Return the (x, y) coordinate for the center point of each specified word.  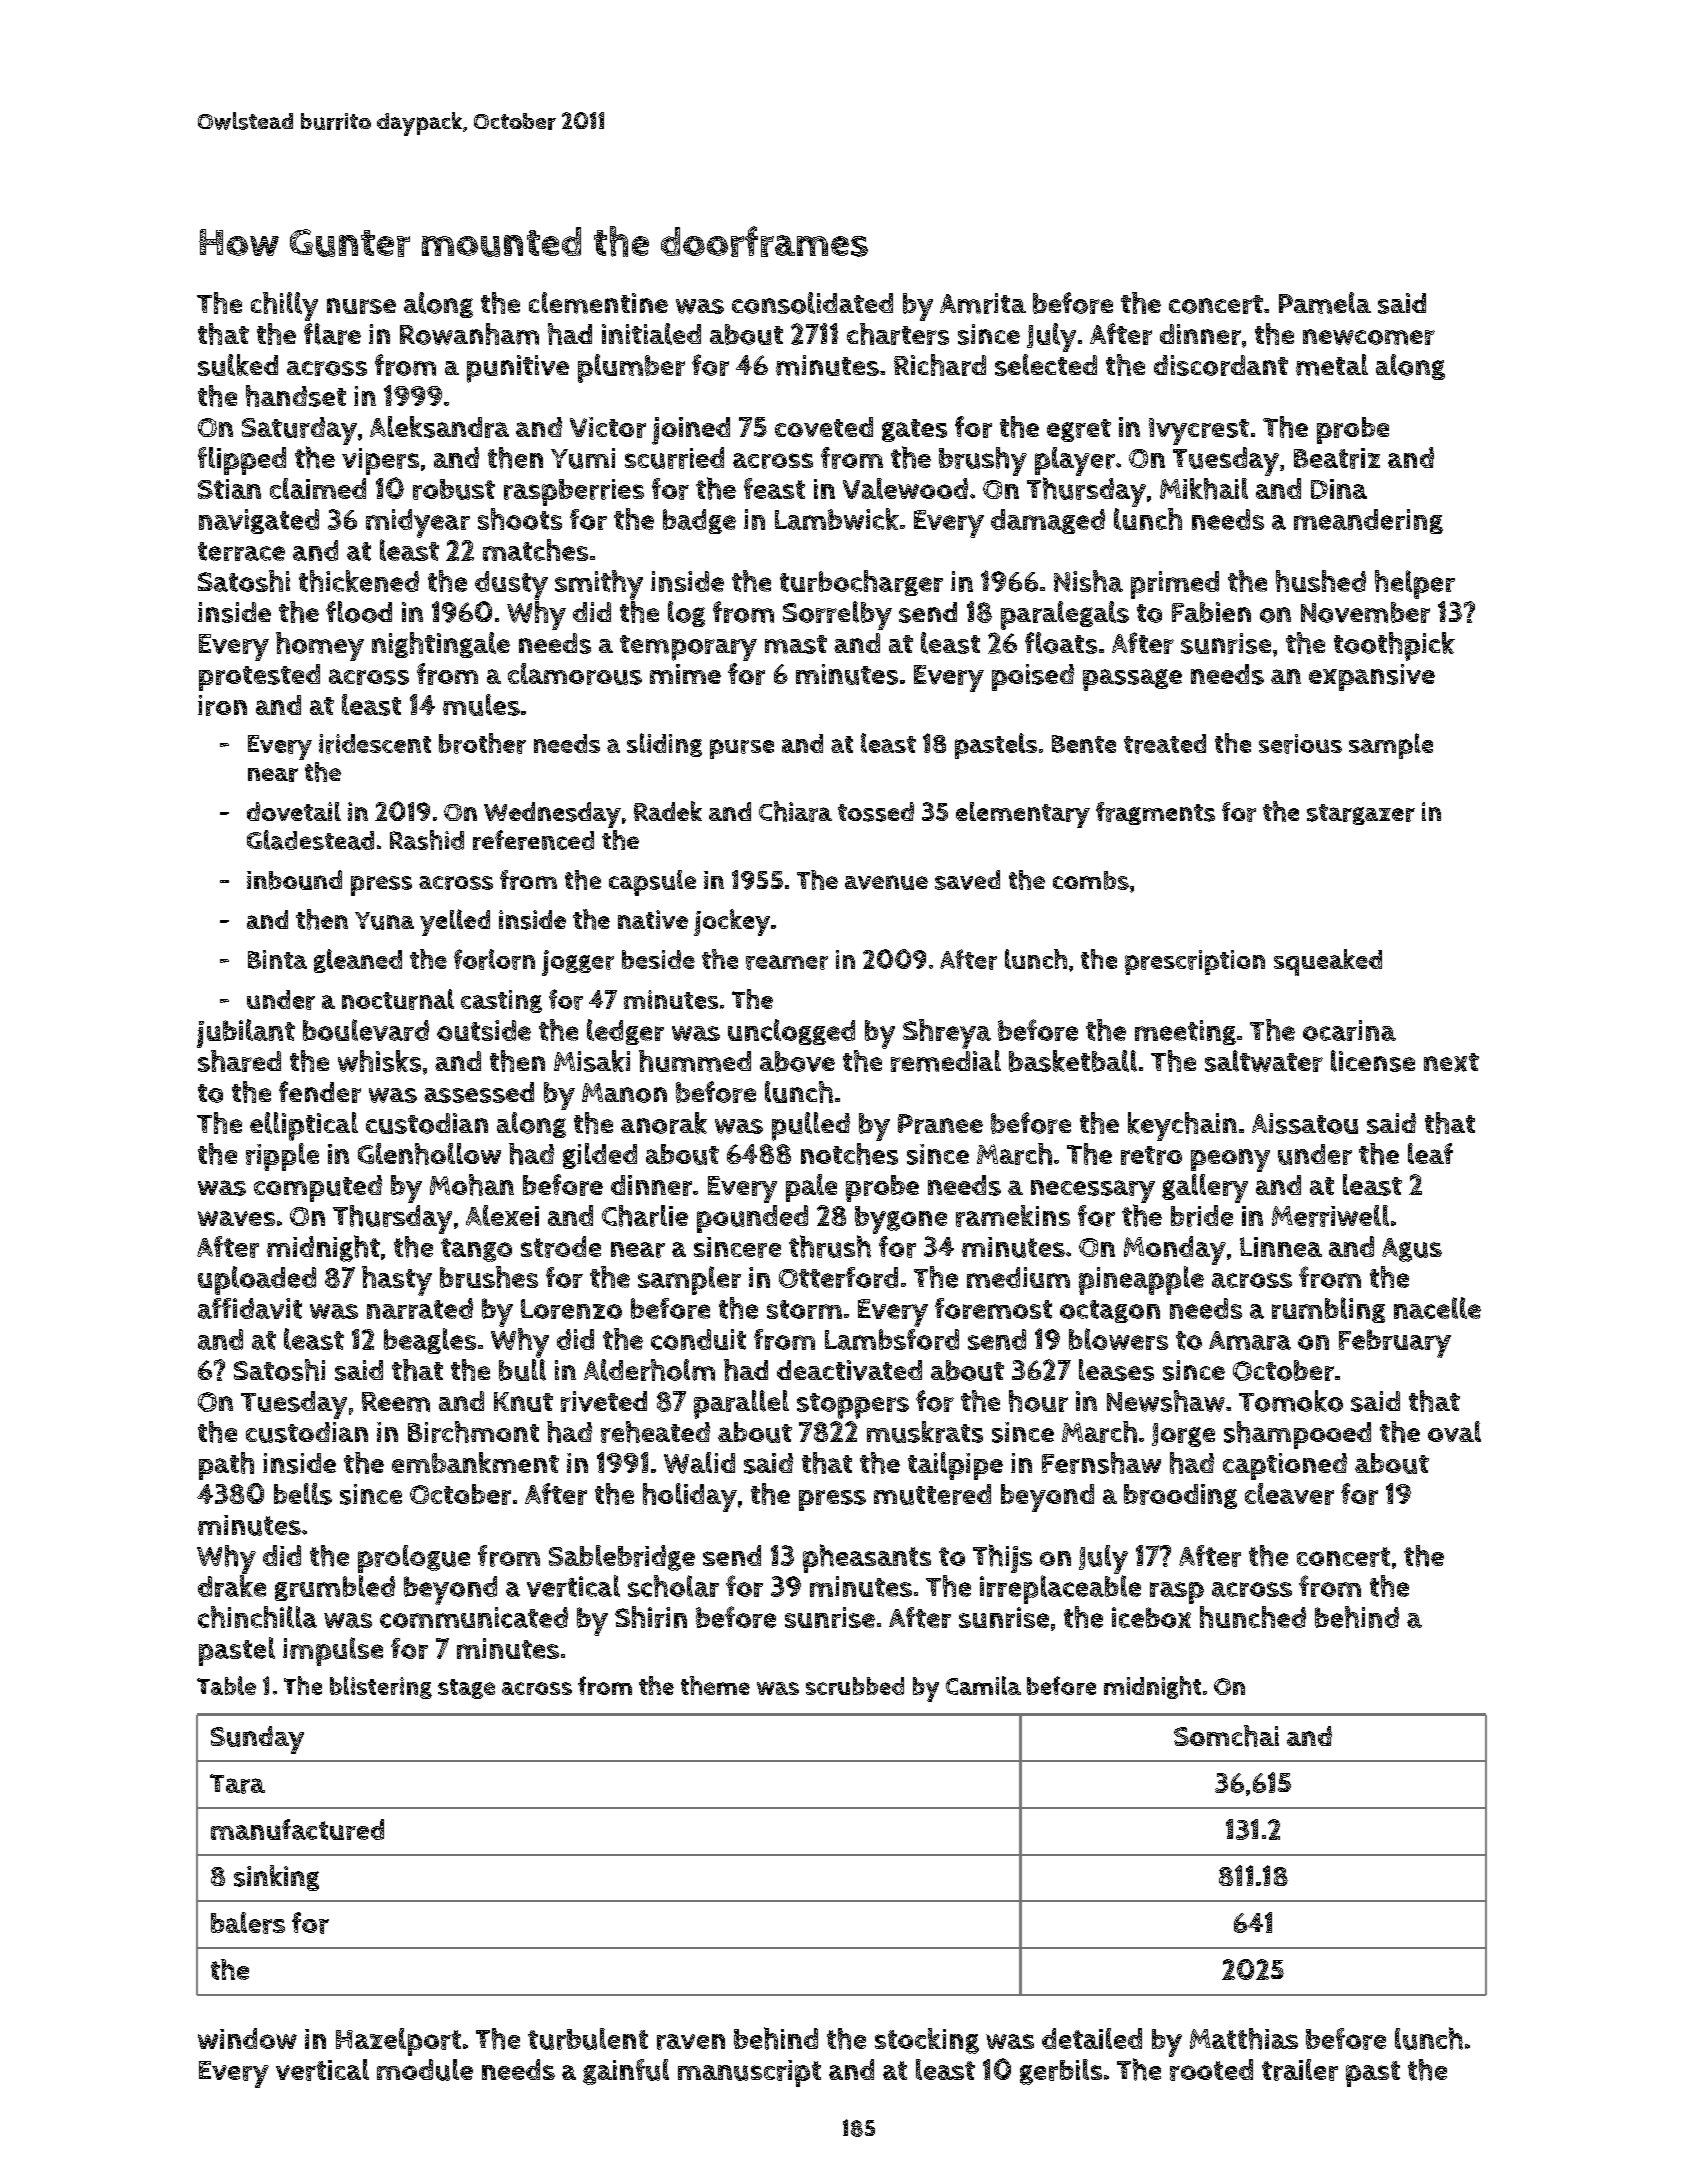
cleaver (1289, 1494)
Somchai (1226, 1736)
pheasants (867, 1558)
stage (466, 1689)
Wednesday (552, 815)
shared (239, 1061)
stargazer (1361, 814)
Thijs (1002, 1558)
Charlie (645, 1216)
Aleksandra (439, 427)
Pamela (1325, 303)
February (1395, 1343)
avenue (886, 882)
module (425, 2070)
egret (1079, 430)
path (226, 1466)
